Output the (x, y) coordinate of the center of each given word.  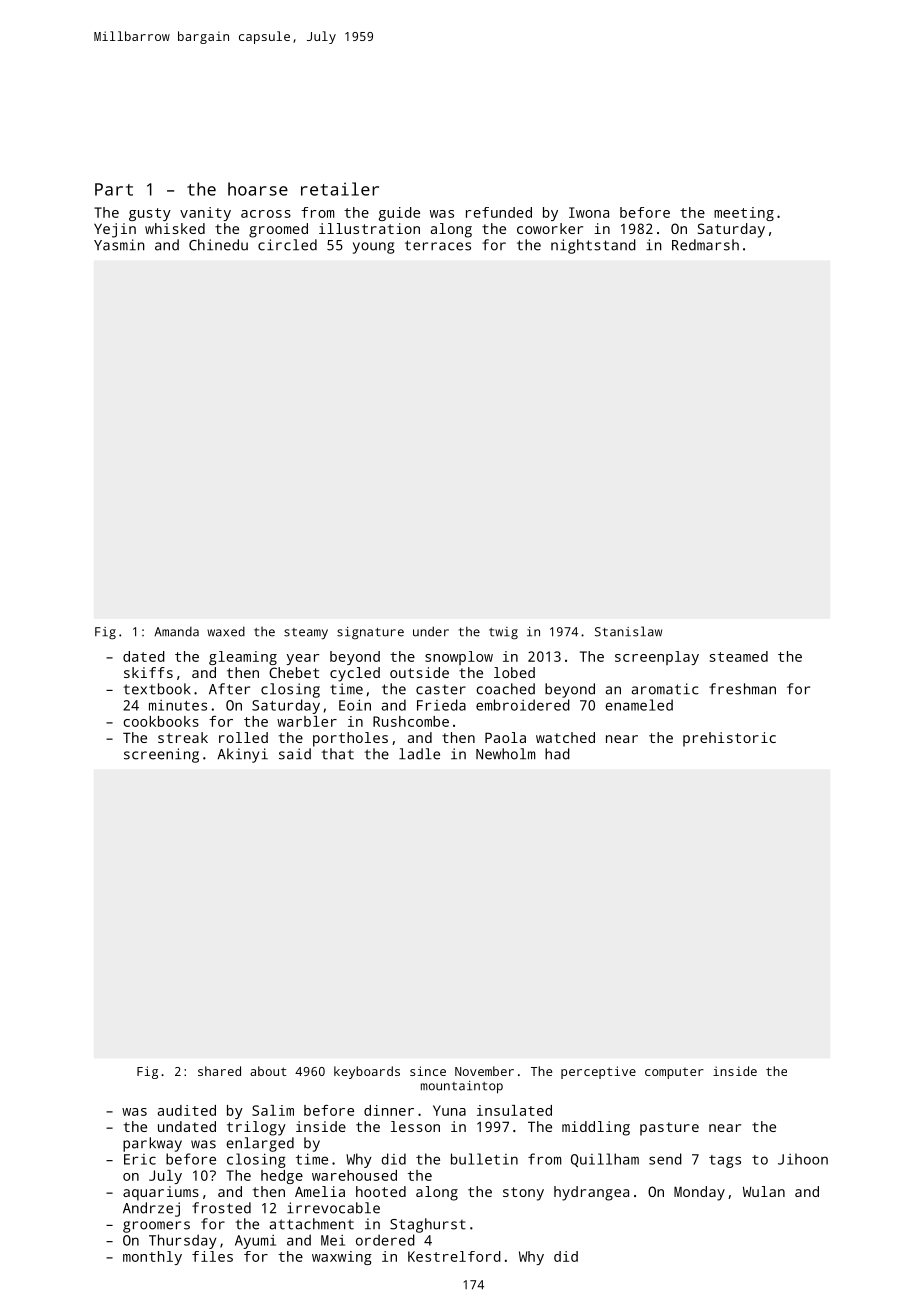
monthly (152, 1258)
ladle (419, 754)
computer (674, 1073)
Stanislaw (628, 631)
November (484, 1071)
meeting (744, 214)
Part (114, 189)
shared (219, 1071)
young (373, 248)
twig (503, 633)
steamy (306, 634)
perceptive (598, 1072)
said (295, 754)
